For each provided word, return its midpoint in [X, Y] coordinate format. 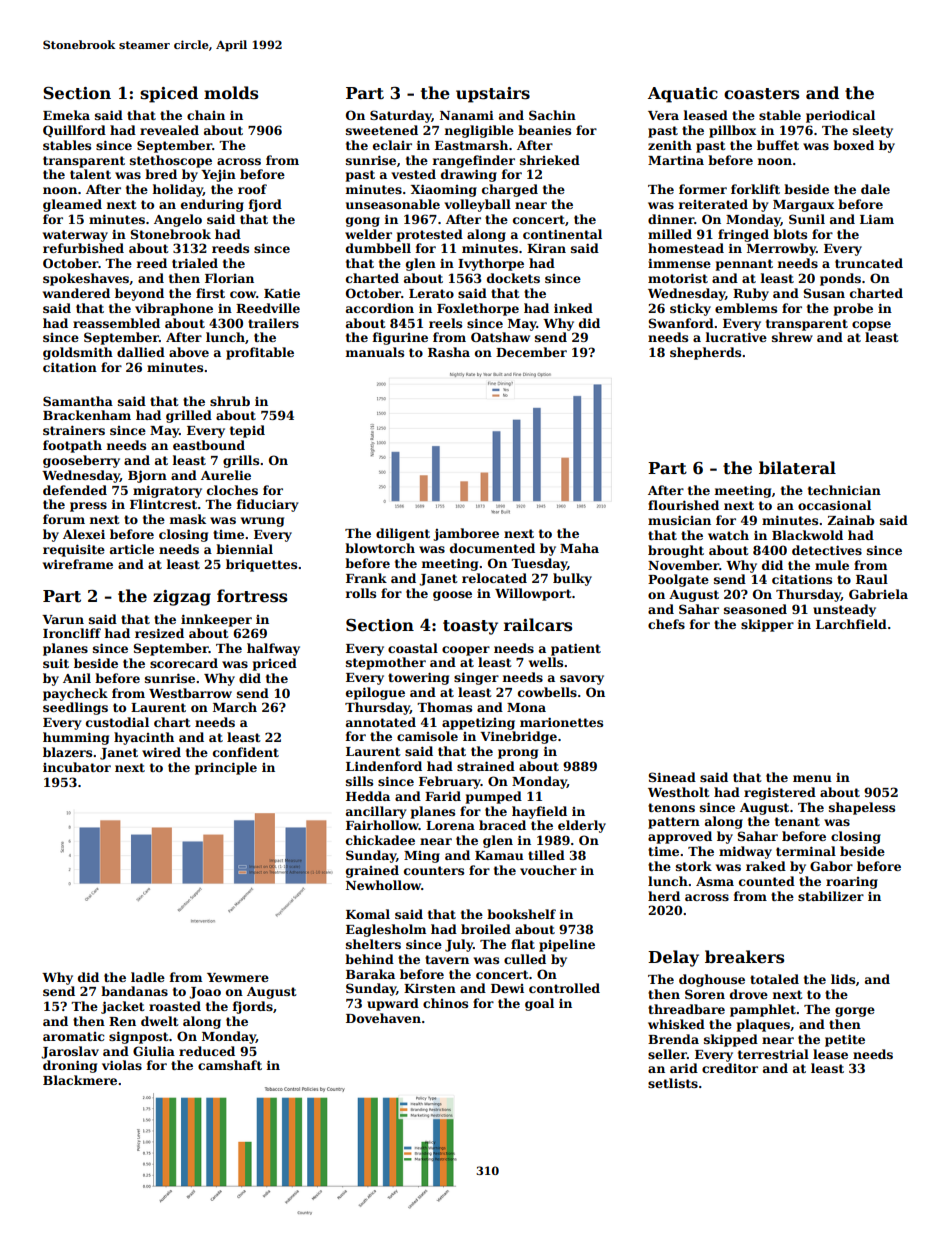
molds [231, 93]
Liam [877, 219]
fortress [252, 596]
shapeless [862, 808]
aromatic [73, 1036]
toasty [470, 627]
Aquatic [683, 95]
